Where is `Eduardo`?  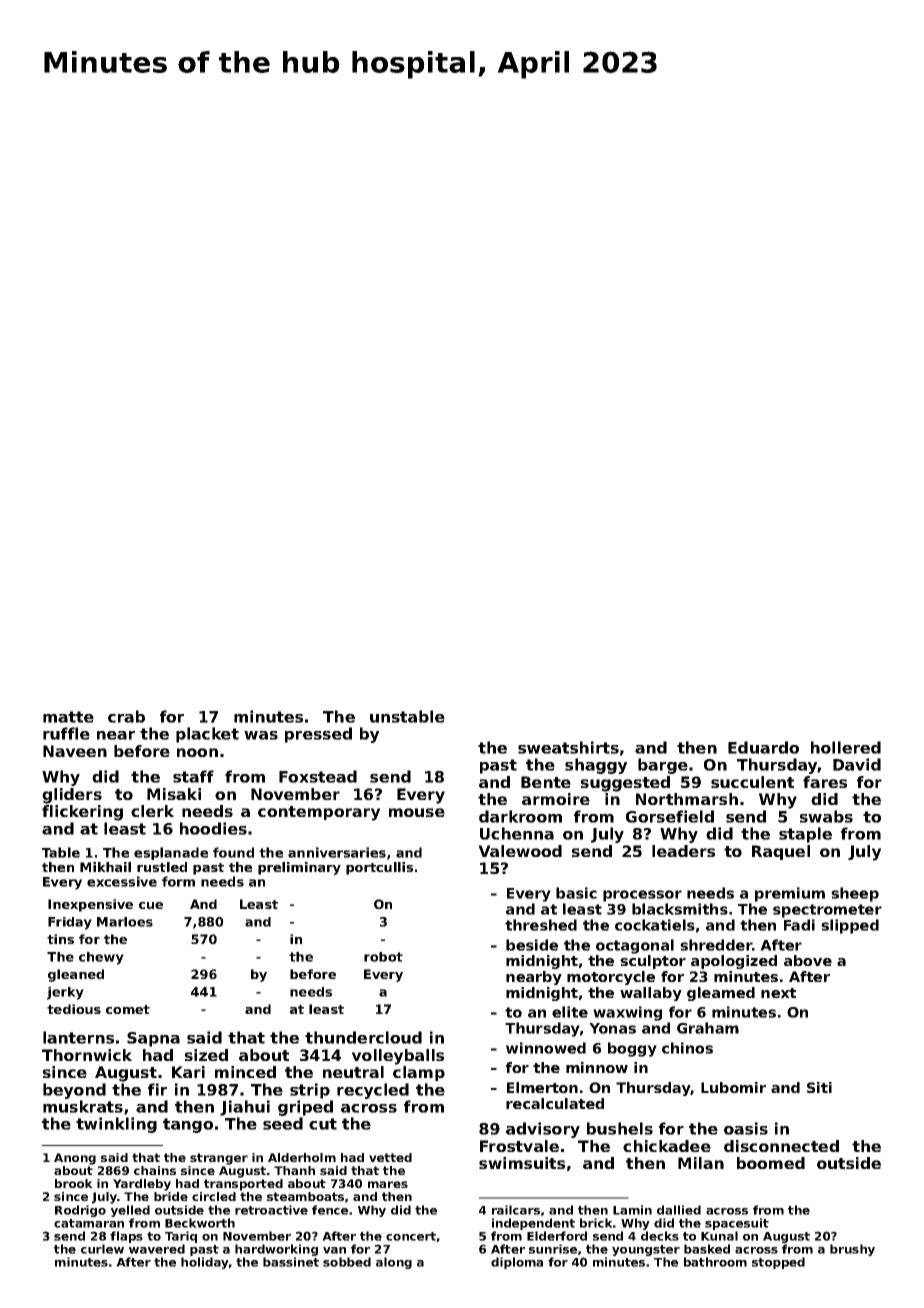 Eduardo is located at coordinates (763, 747).
